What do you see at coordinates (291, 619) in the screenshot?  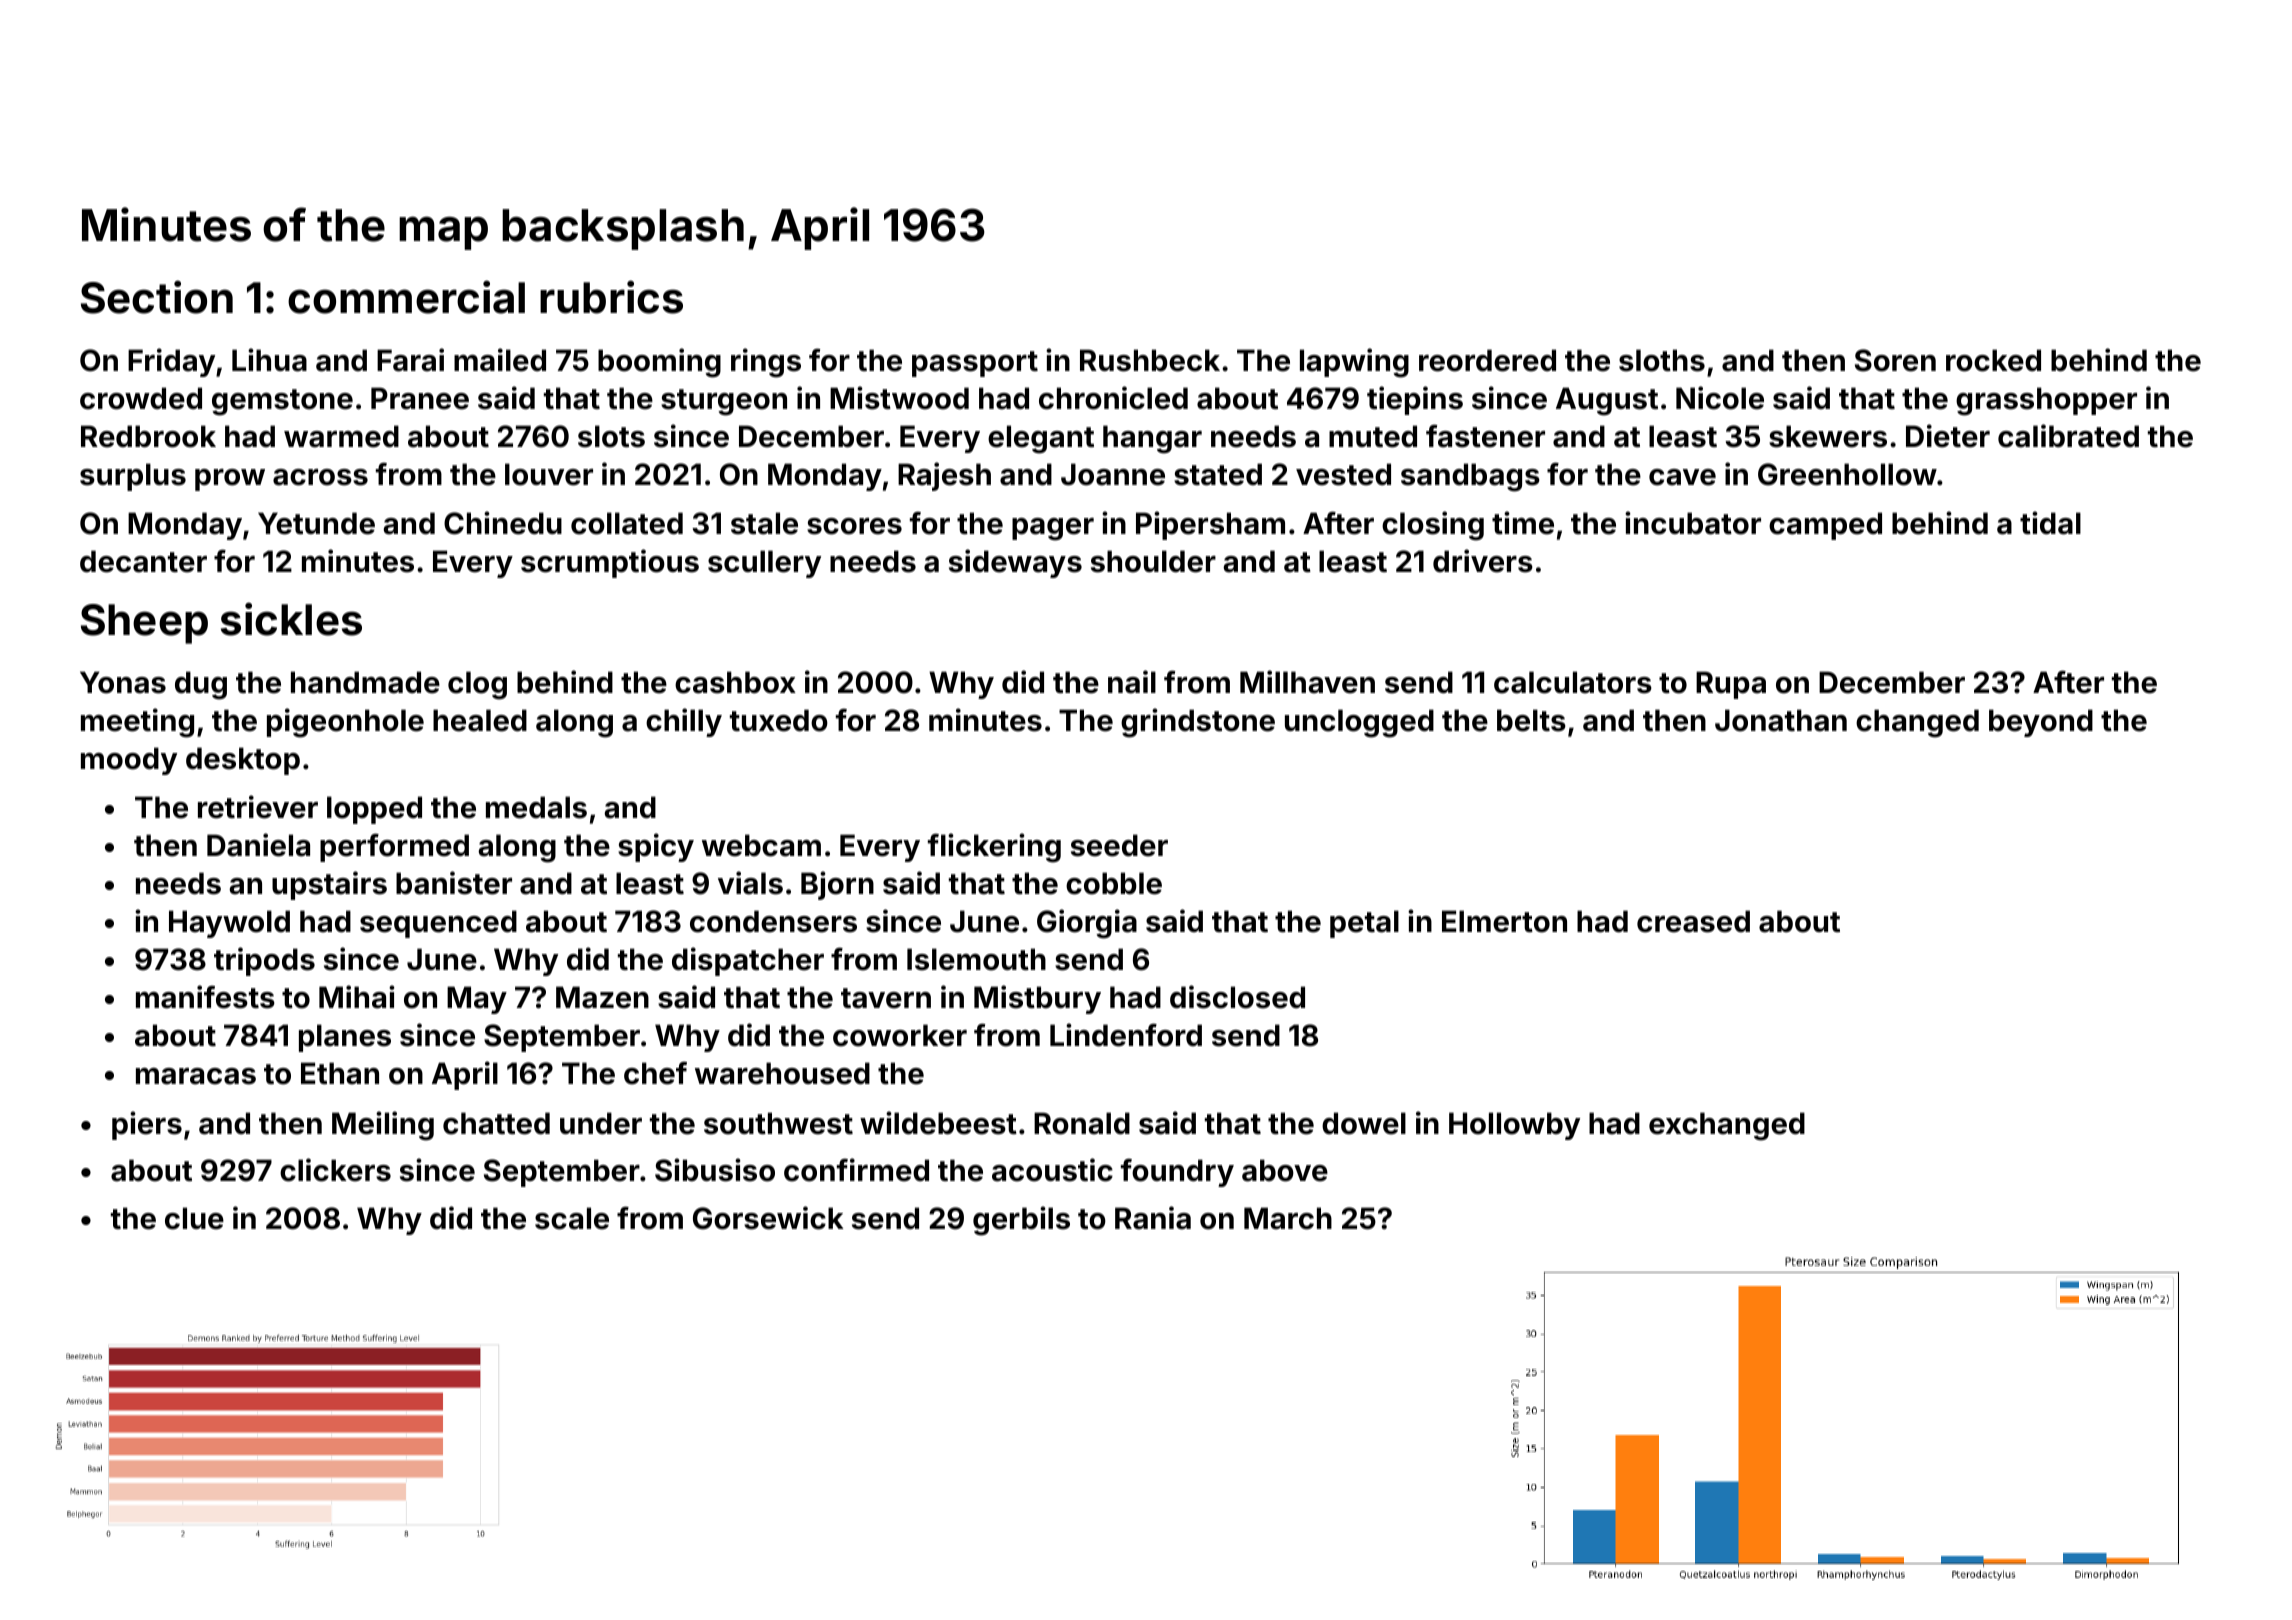 I see `sickles` at bounding box center [291, 619].
